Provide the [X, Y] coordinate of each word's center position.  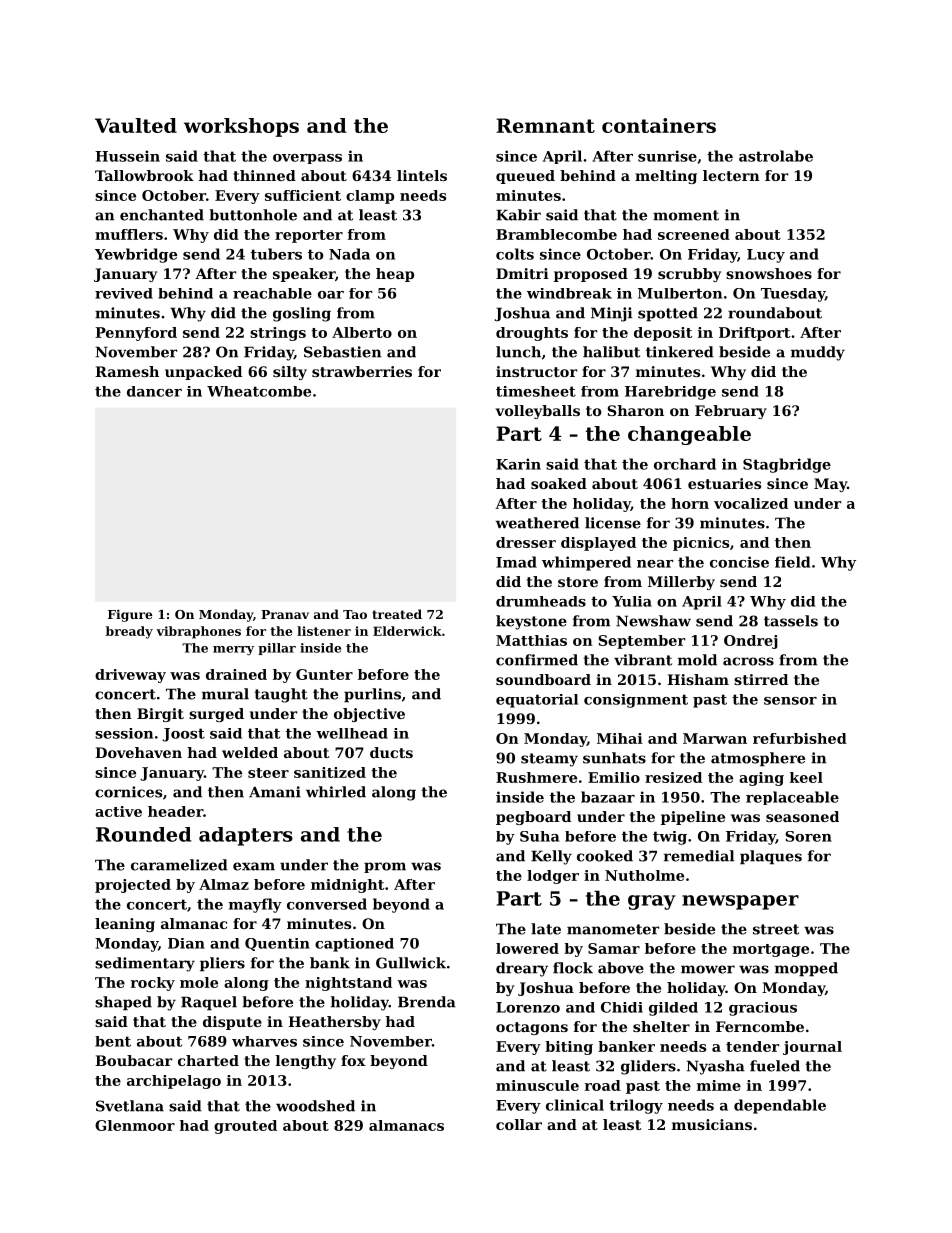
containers [659, 125]
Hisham [698, 679]
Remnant [545, 125]
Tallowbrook [144, 175]
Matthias [531, 640]
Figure [130, 615]
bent [113, 1041]
